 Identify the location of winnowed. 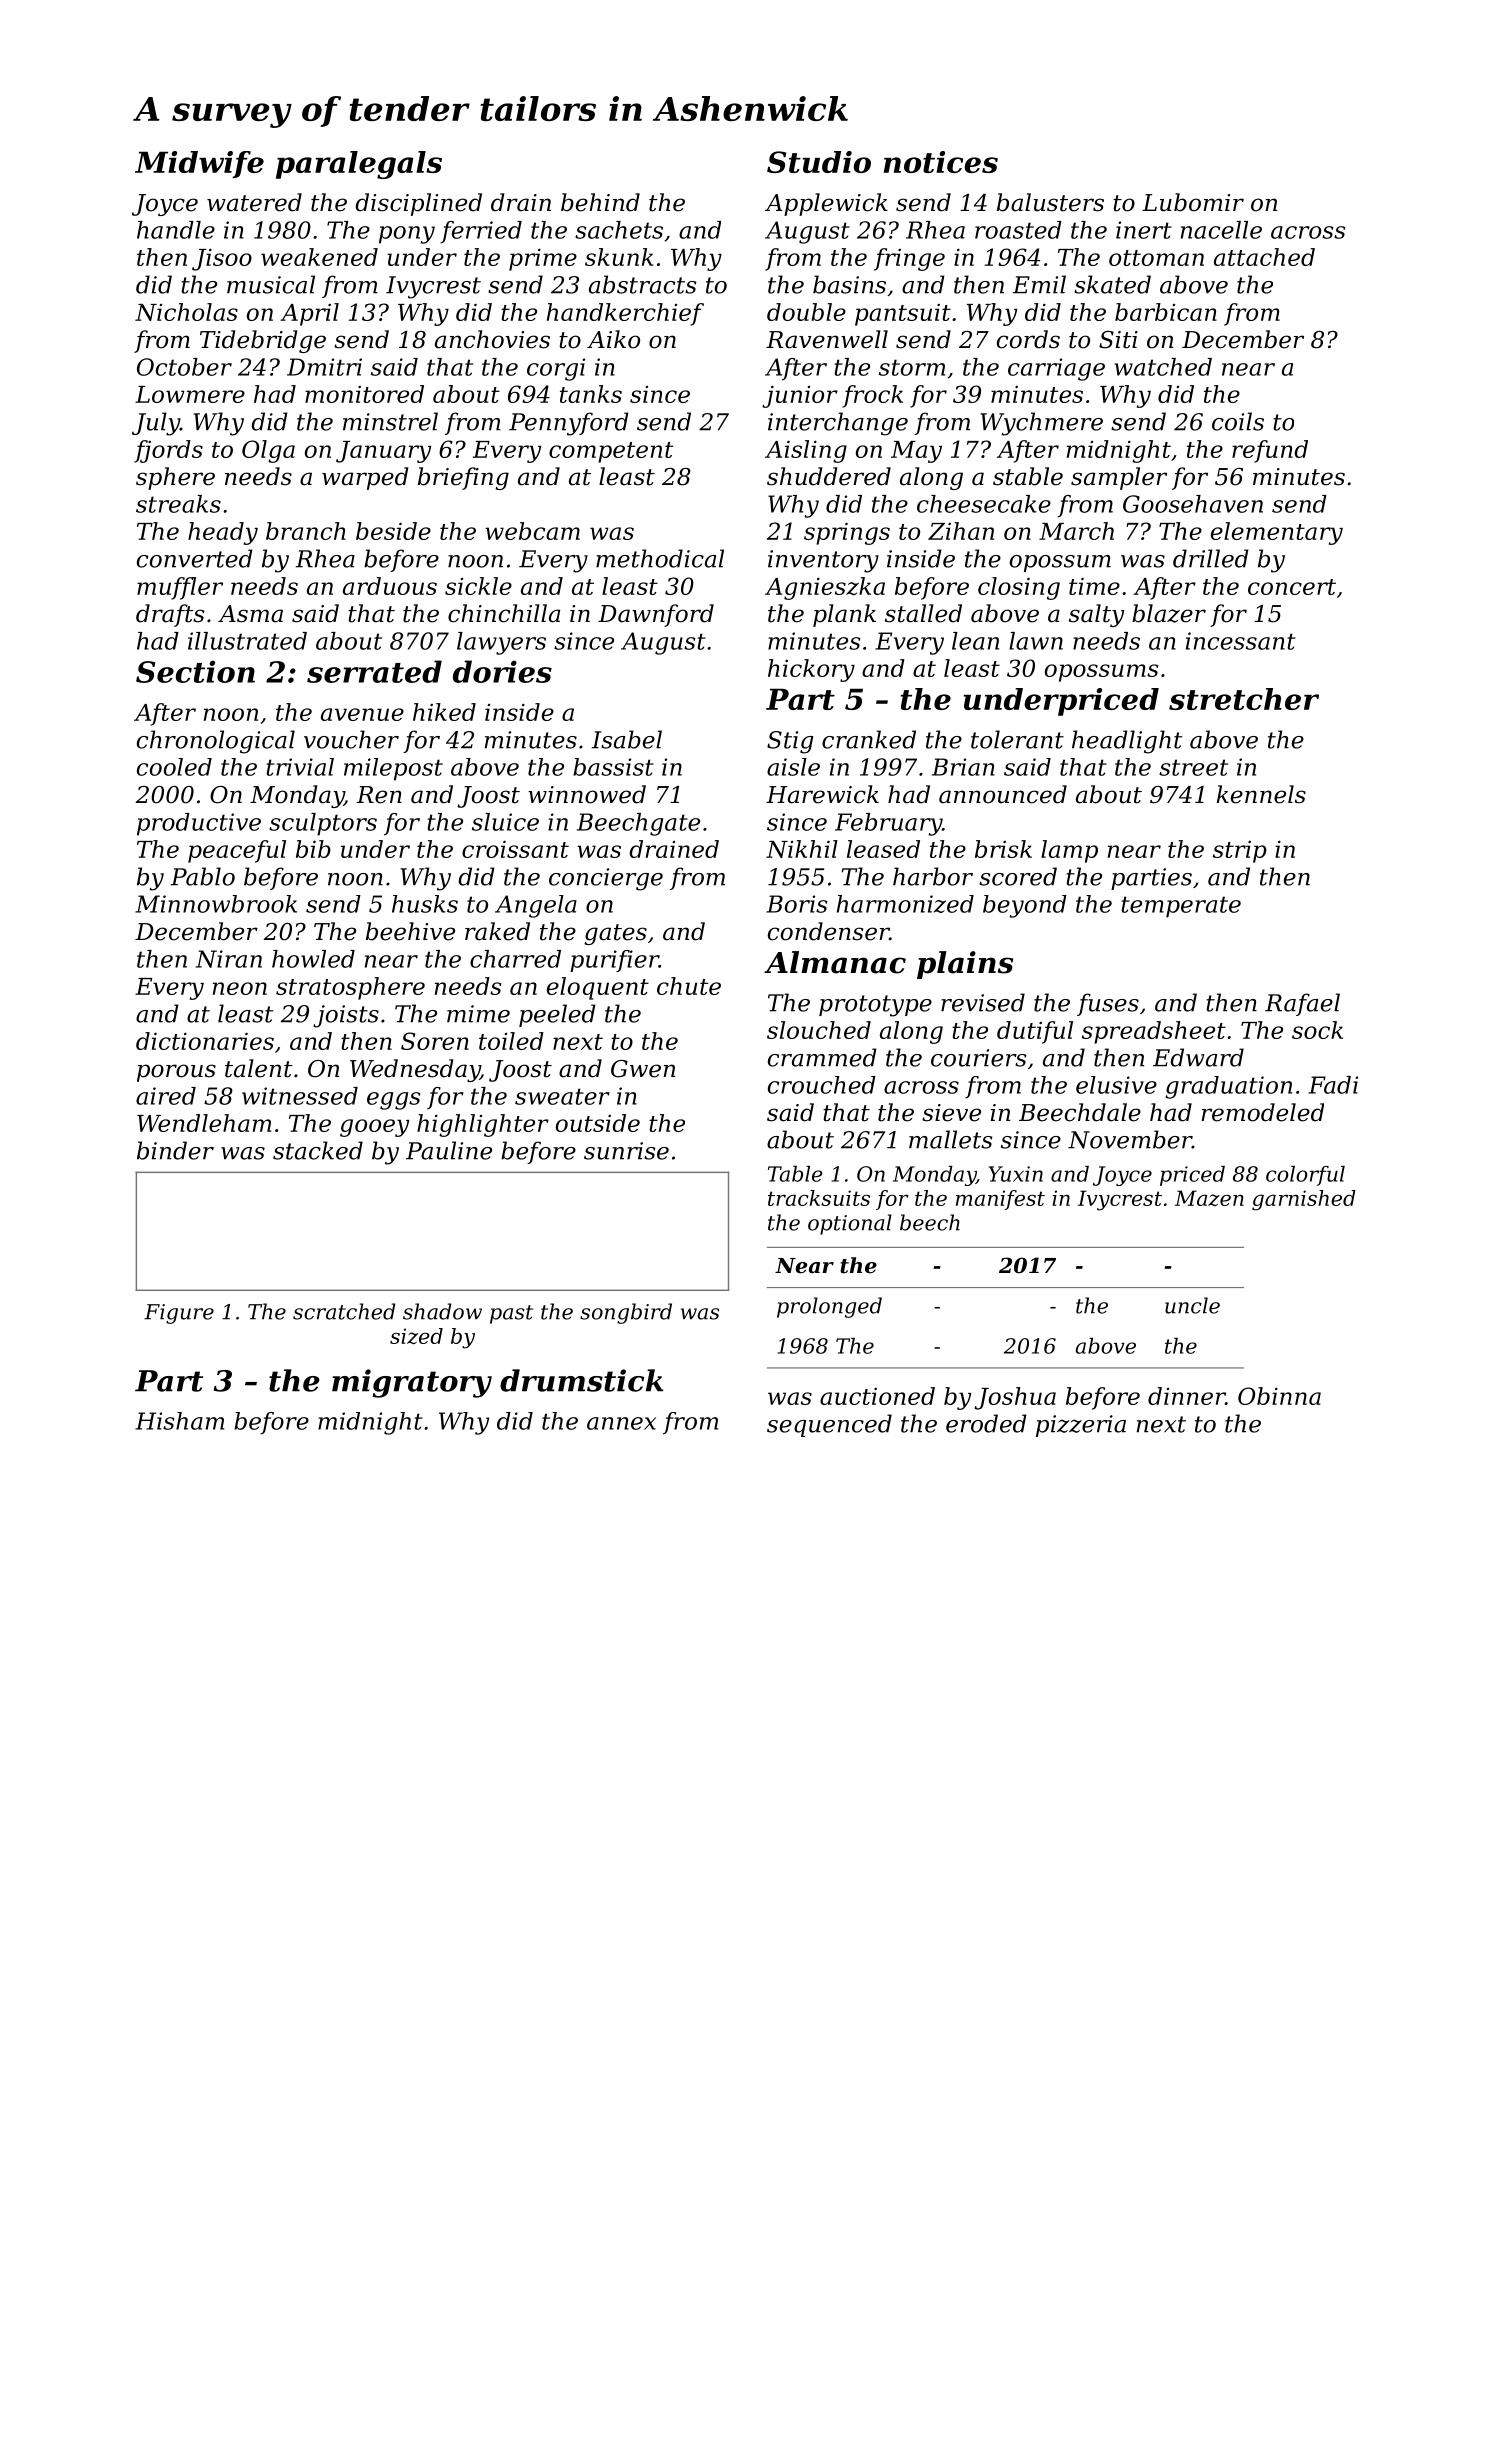
(587, 794).
